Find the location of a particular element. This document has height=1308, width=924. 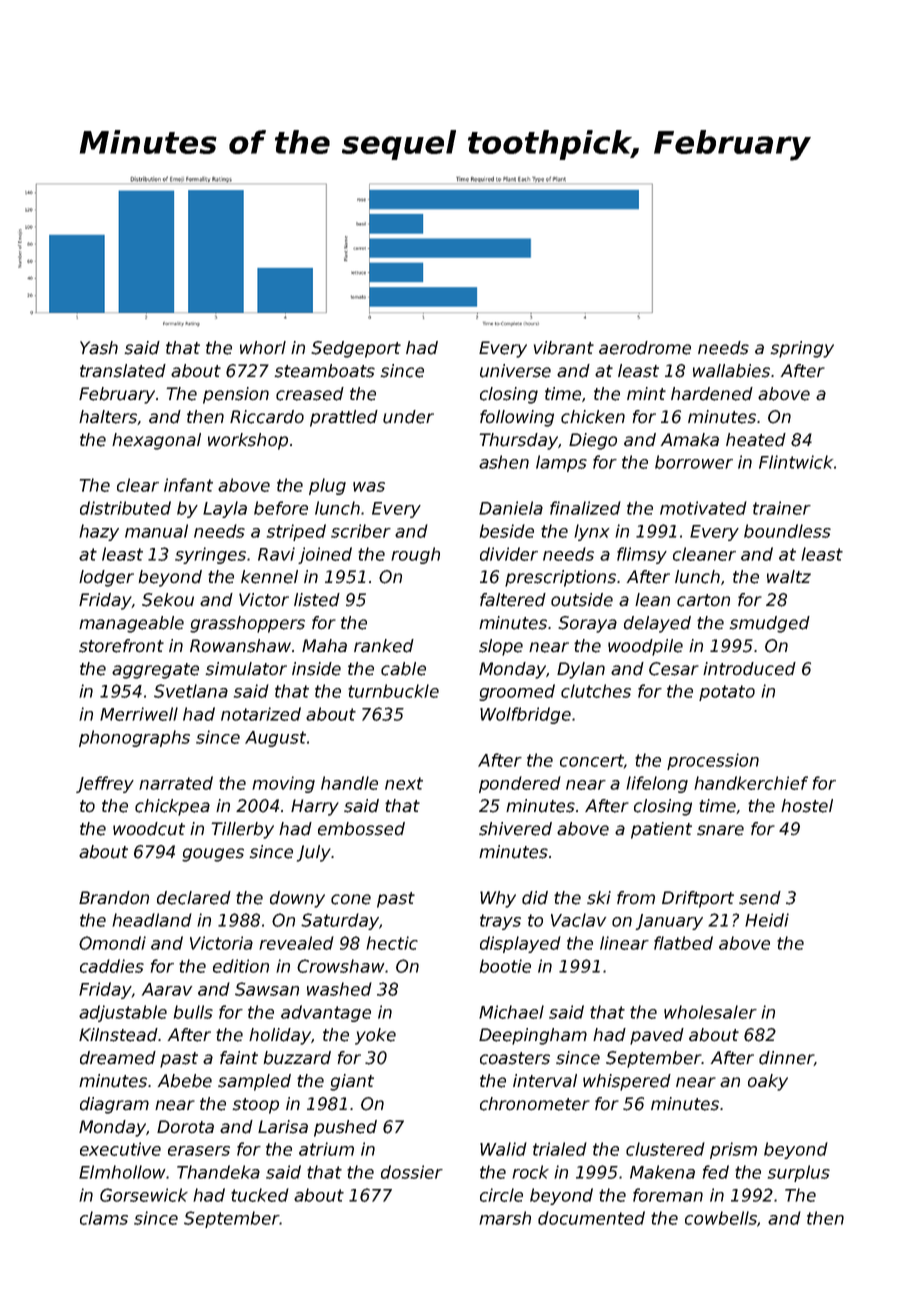

lifelong is located at coordinates (657, 784).
